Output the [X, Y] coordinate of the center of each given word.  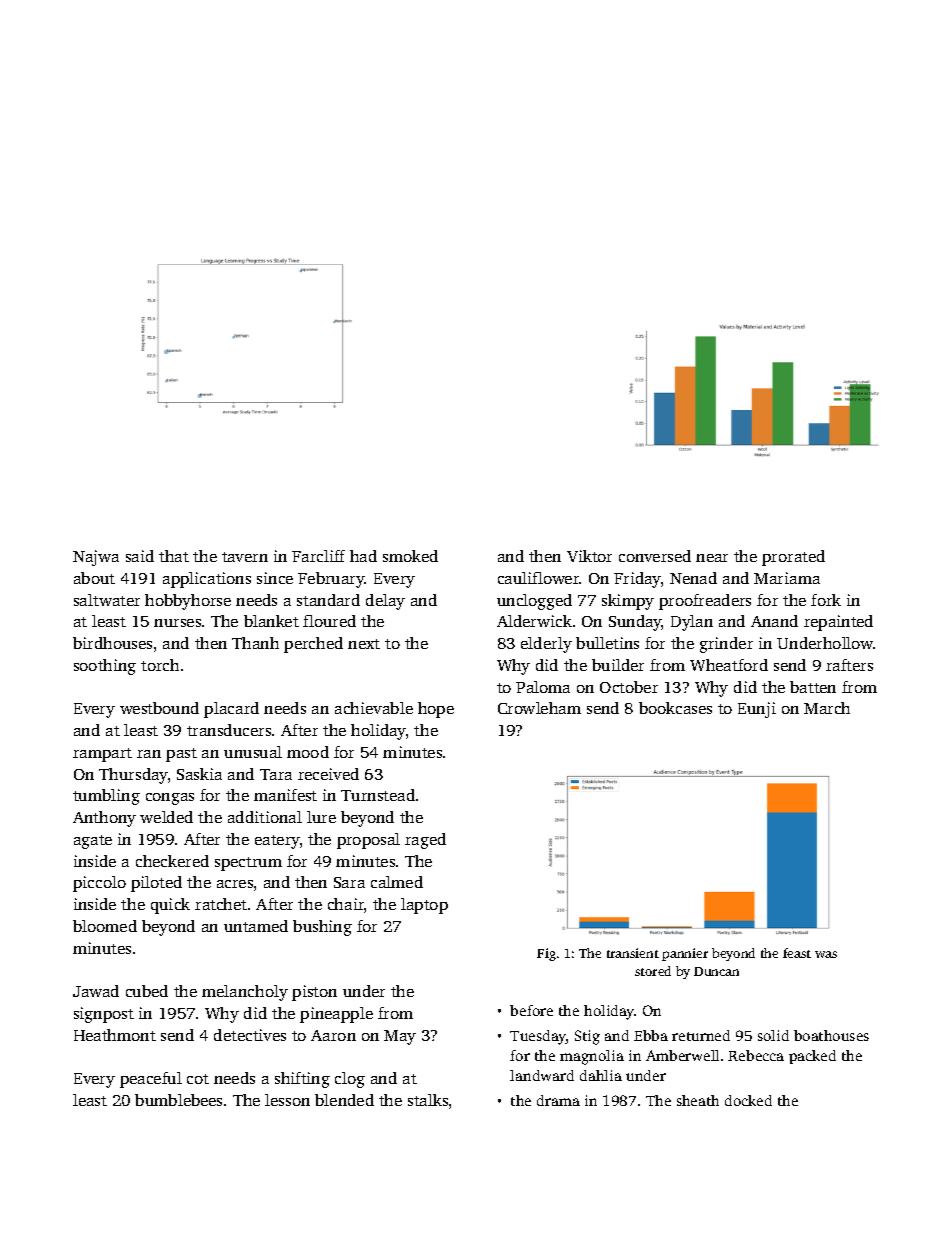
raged [425, 841]
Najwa [96, 558]
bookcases [675, 708]
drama [558, 1100]
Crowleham [539, 708]
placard [231, 710]
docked [748, 1100]
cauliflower [539, 578]
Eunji [757, 710]
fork [826, 600]
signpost [104, 1015]
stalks [428, 1100]
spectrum [248, 864]
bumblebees [178, 1100]
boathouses [831, 1035]
